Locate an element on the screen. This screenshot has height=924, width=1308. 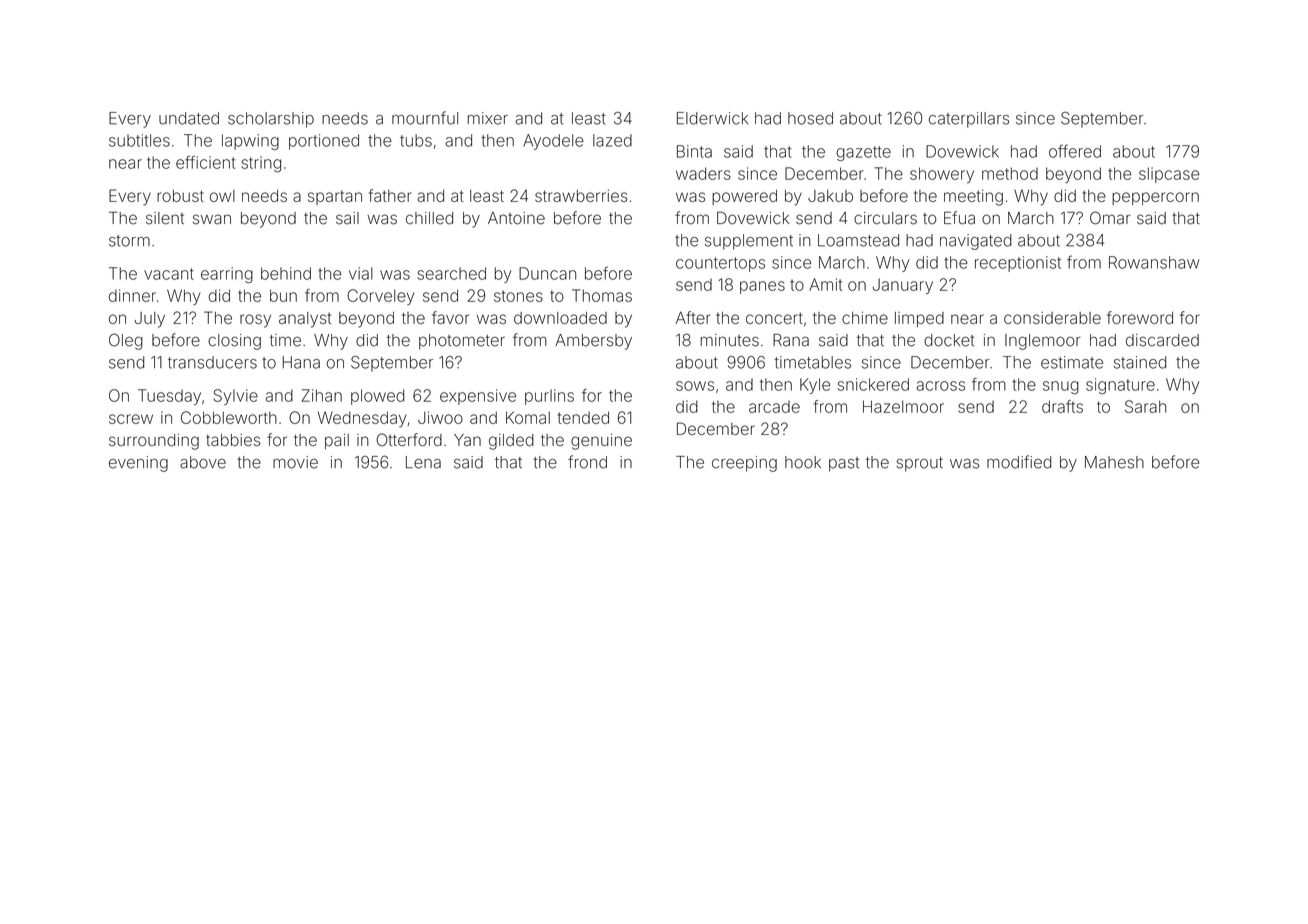
supplement is located at coordinates (749, 242).
